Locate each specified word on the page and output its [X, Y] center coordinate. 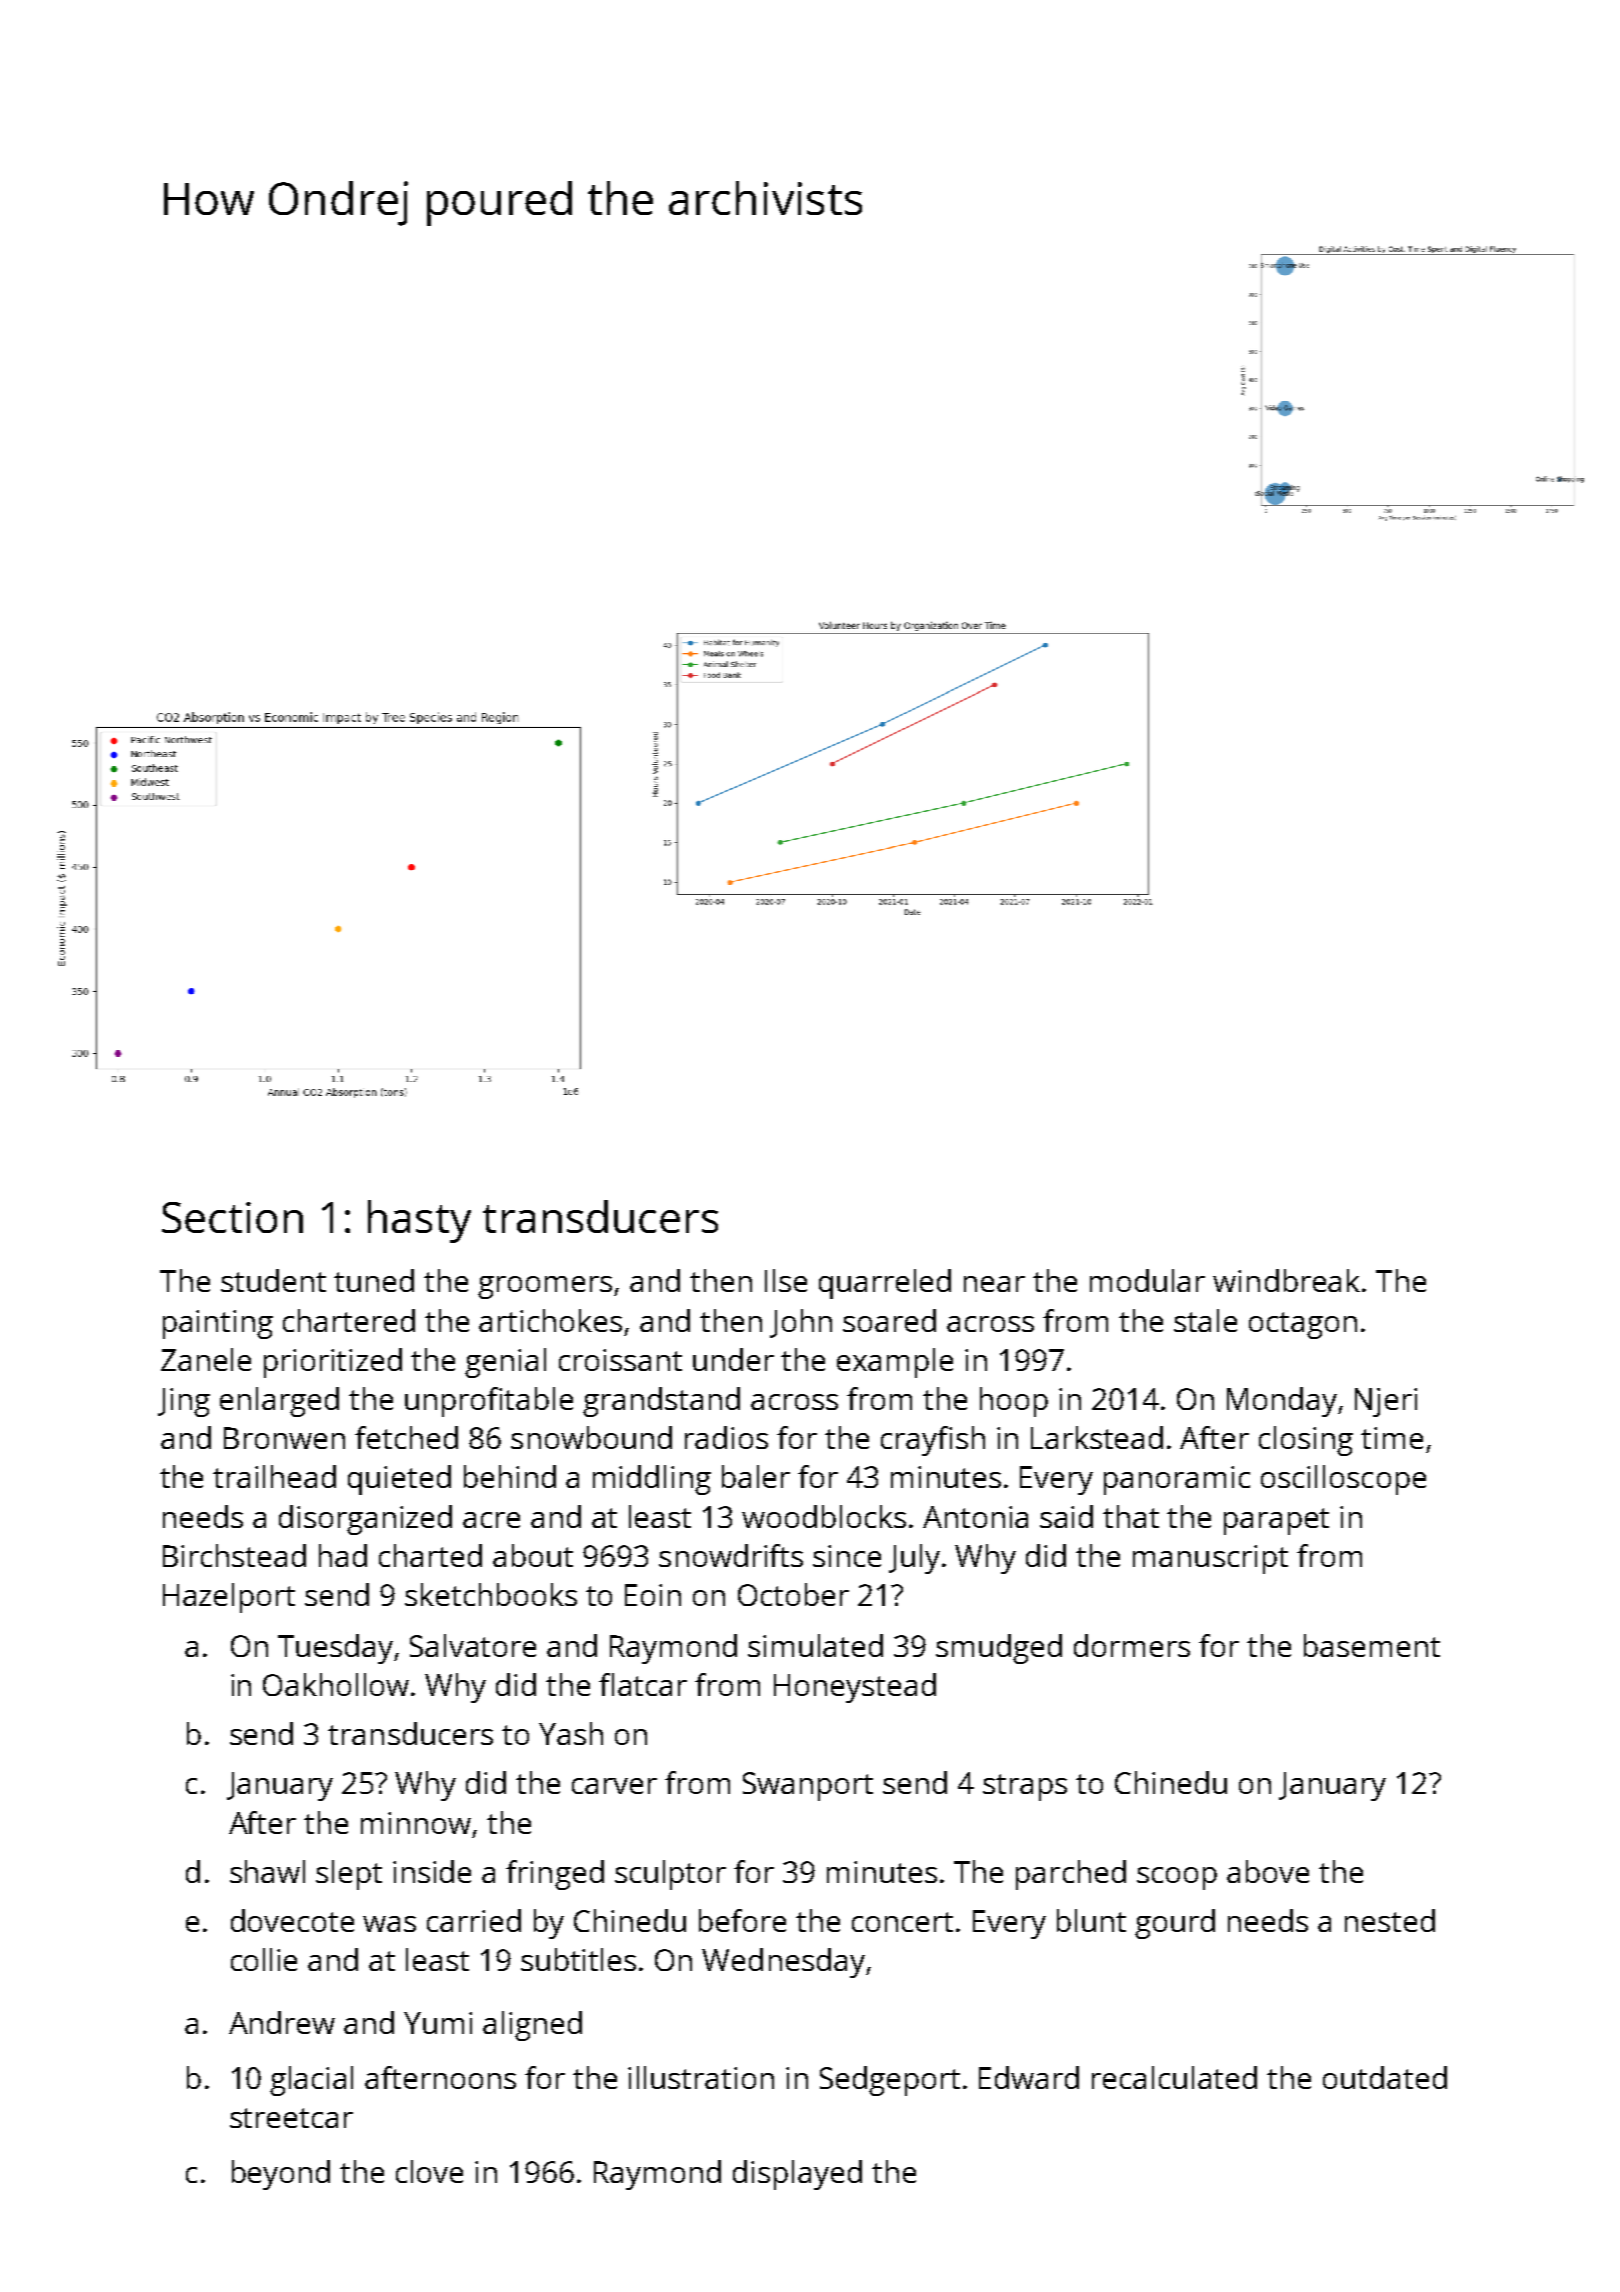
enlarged [279, 1402]
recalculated [1174, 2077]
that [1131, 1516]
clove [429, 2171]
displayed [797, 2175]
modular [1147, 1280]
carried [474, 1920]
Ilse [786, 1280]
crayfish [933, 1441]
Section [232, 1217]
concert [902, 1922]
